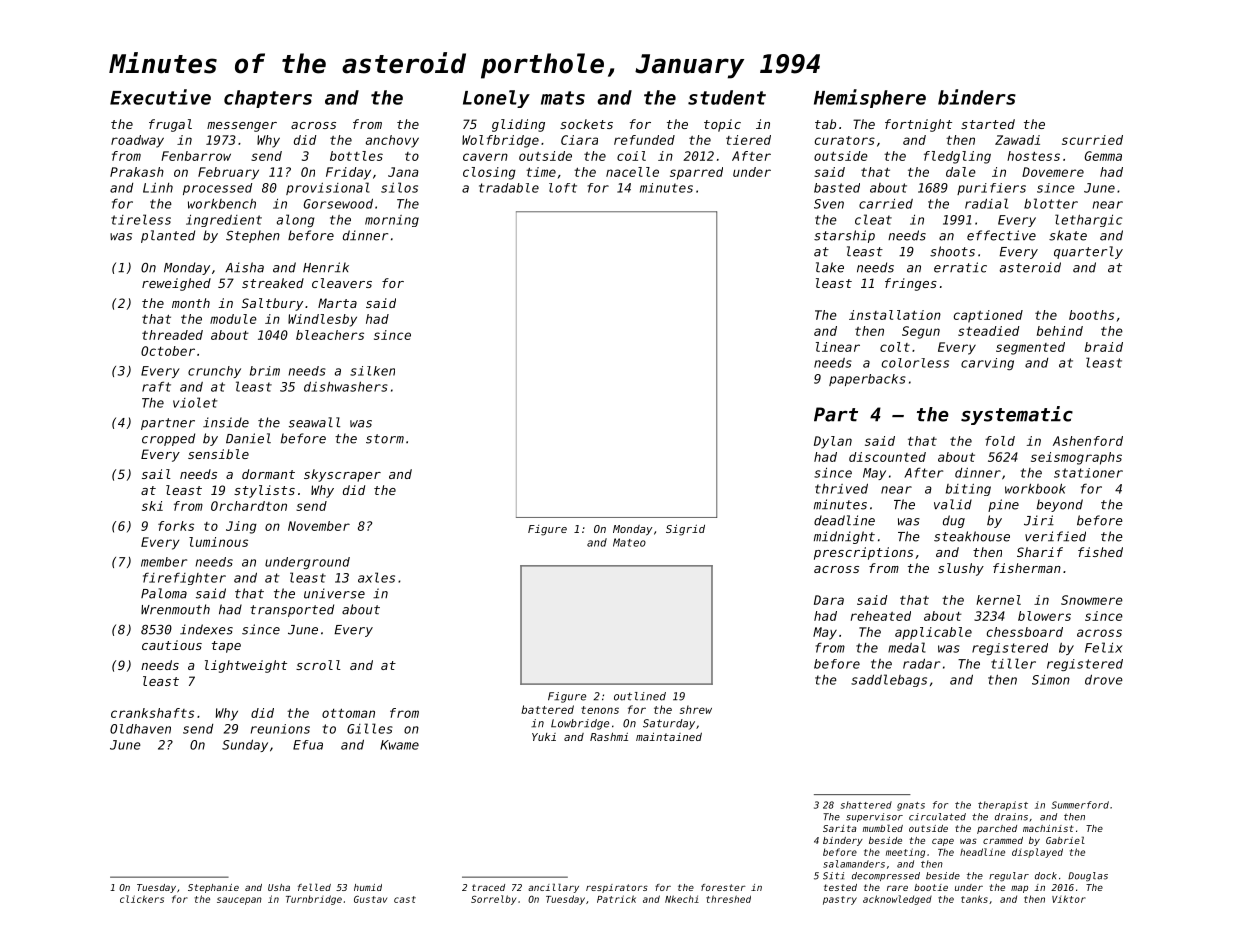 The width and height of the screenshot is (1233, 952). I want to click on skyscraper, so click(342, 475).
